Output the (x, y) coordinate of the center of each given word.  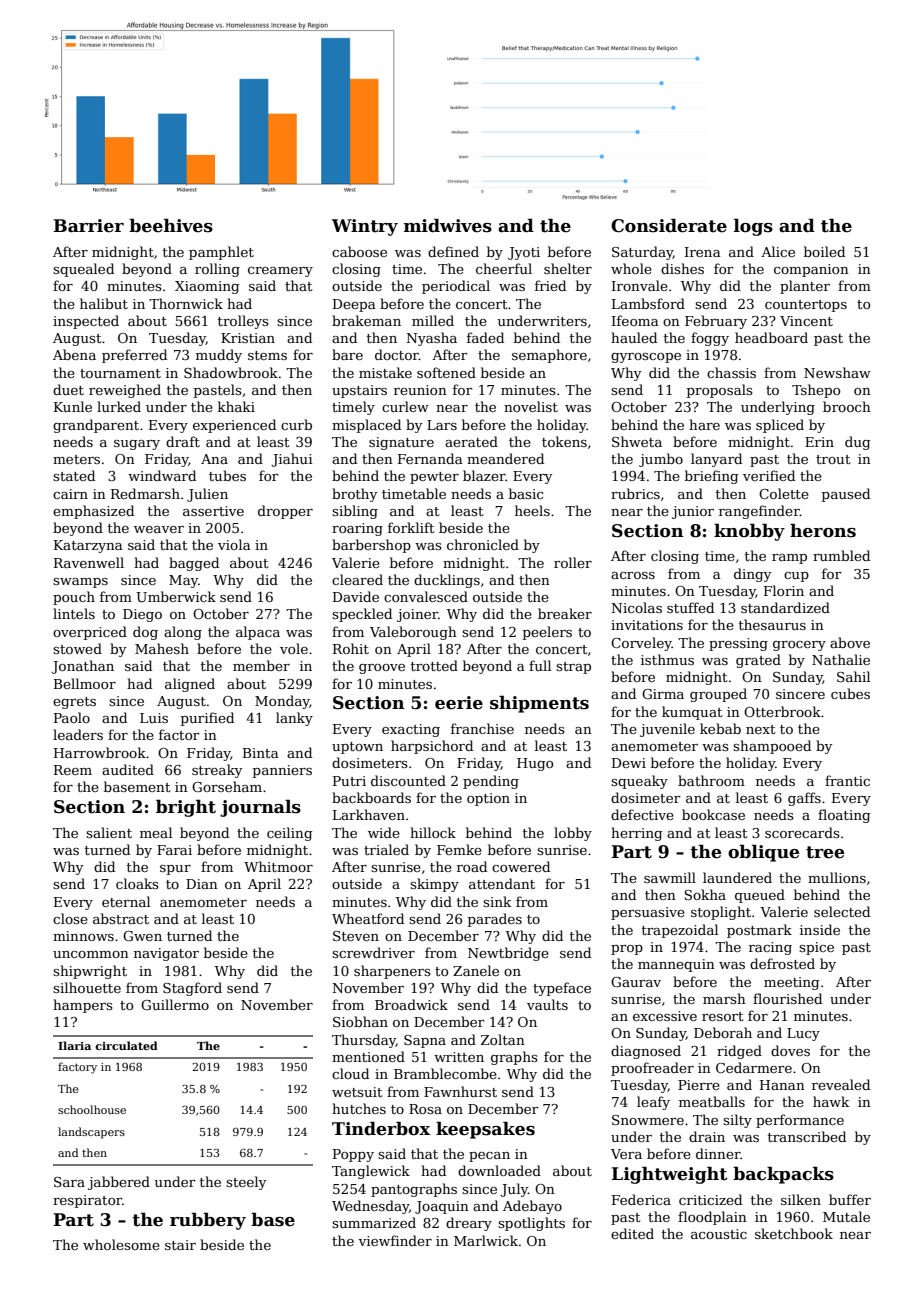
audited (128, 769)
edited (632, 1233)
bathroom (711, 780)
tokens (564, 441)
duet (68, 389)
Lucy (803, 1034)
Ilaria (74, 1045)
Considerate (669, 225)
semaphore (549, 356)
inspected (86, 322)
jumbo (661, 460)
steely (246, 1183)
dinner (718, 1153)
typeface (562, 989)
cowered (521, 866)
